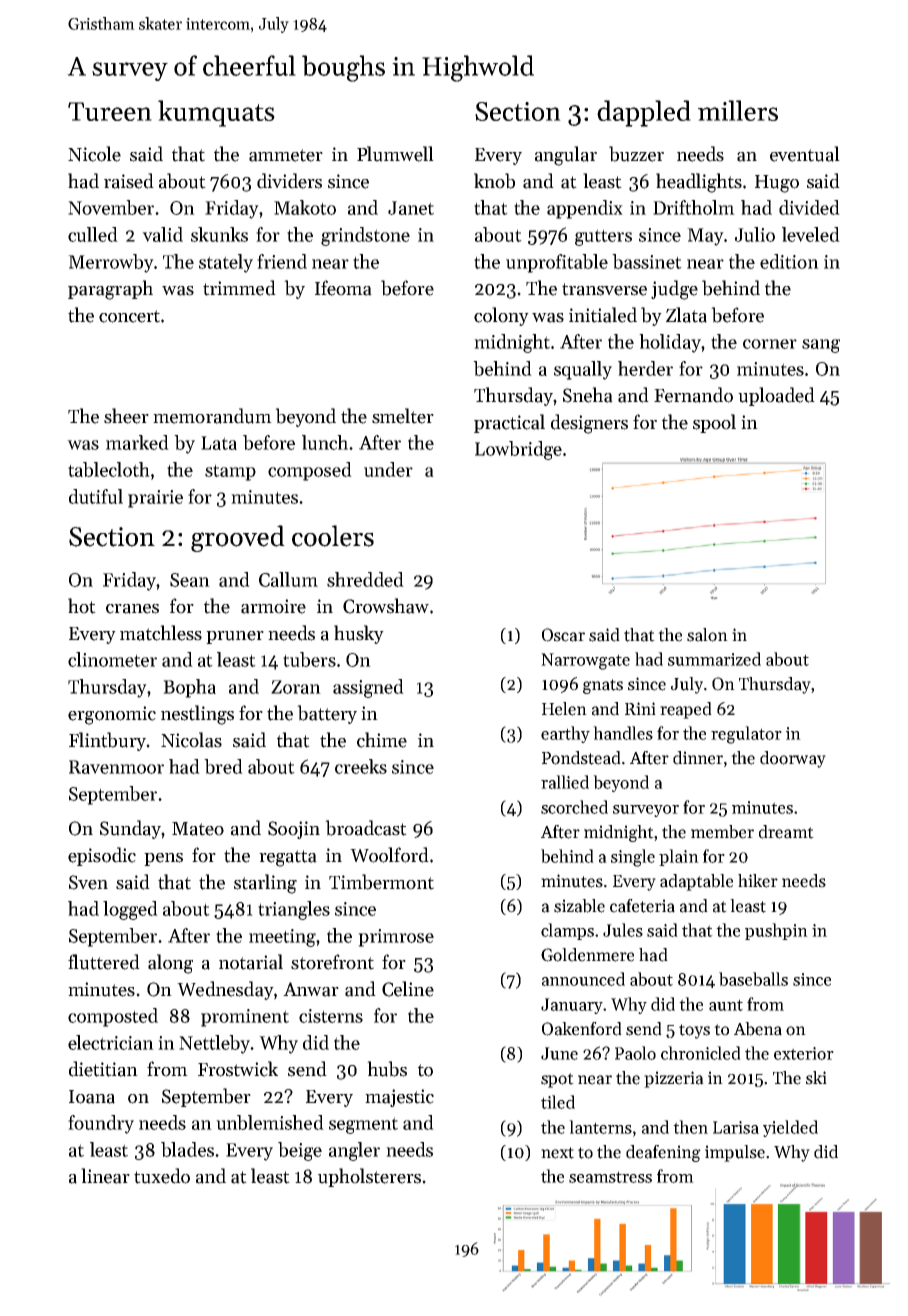 The image size is (908, 1316). I want to click on episodic, so click(102, 856).
